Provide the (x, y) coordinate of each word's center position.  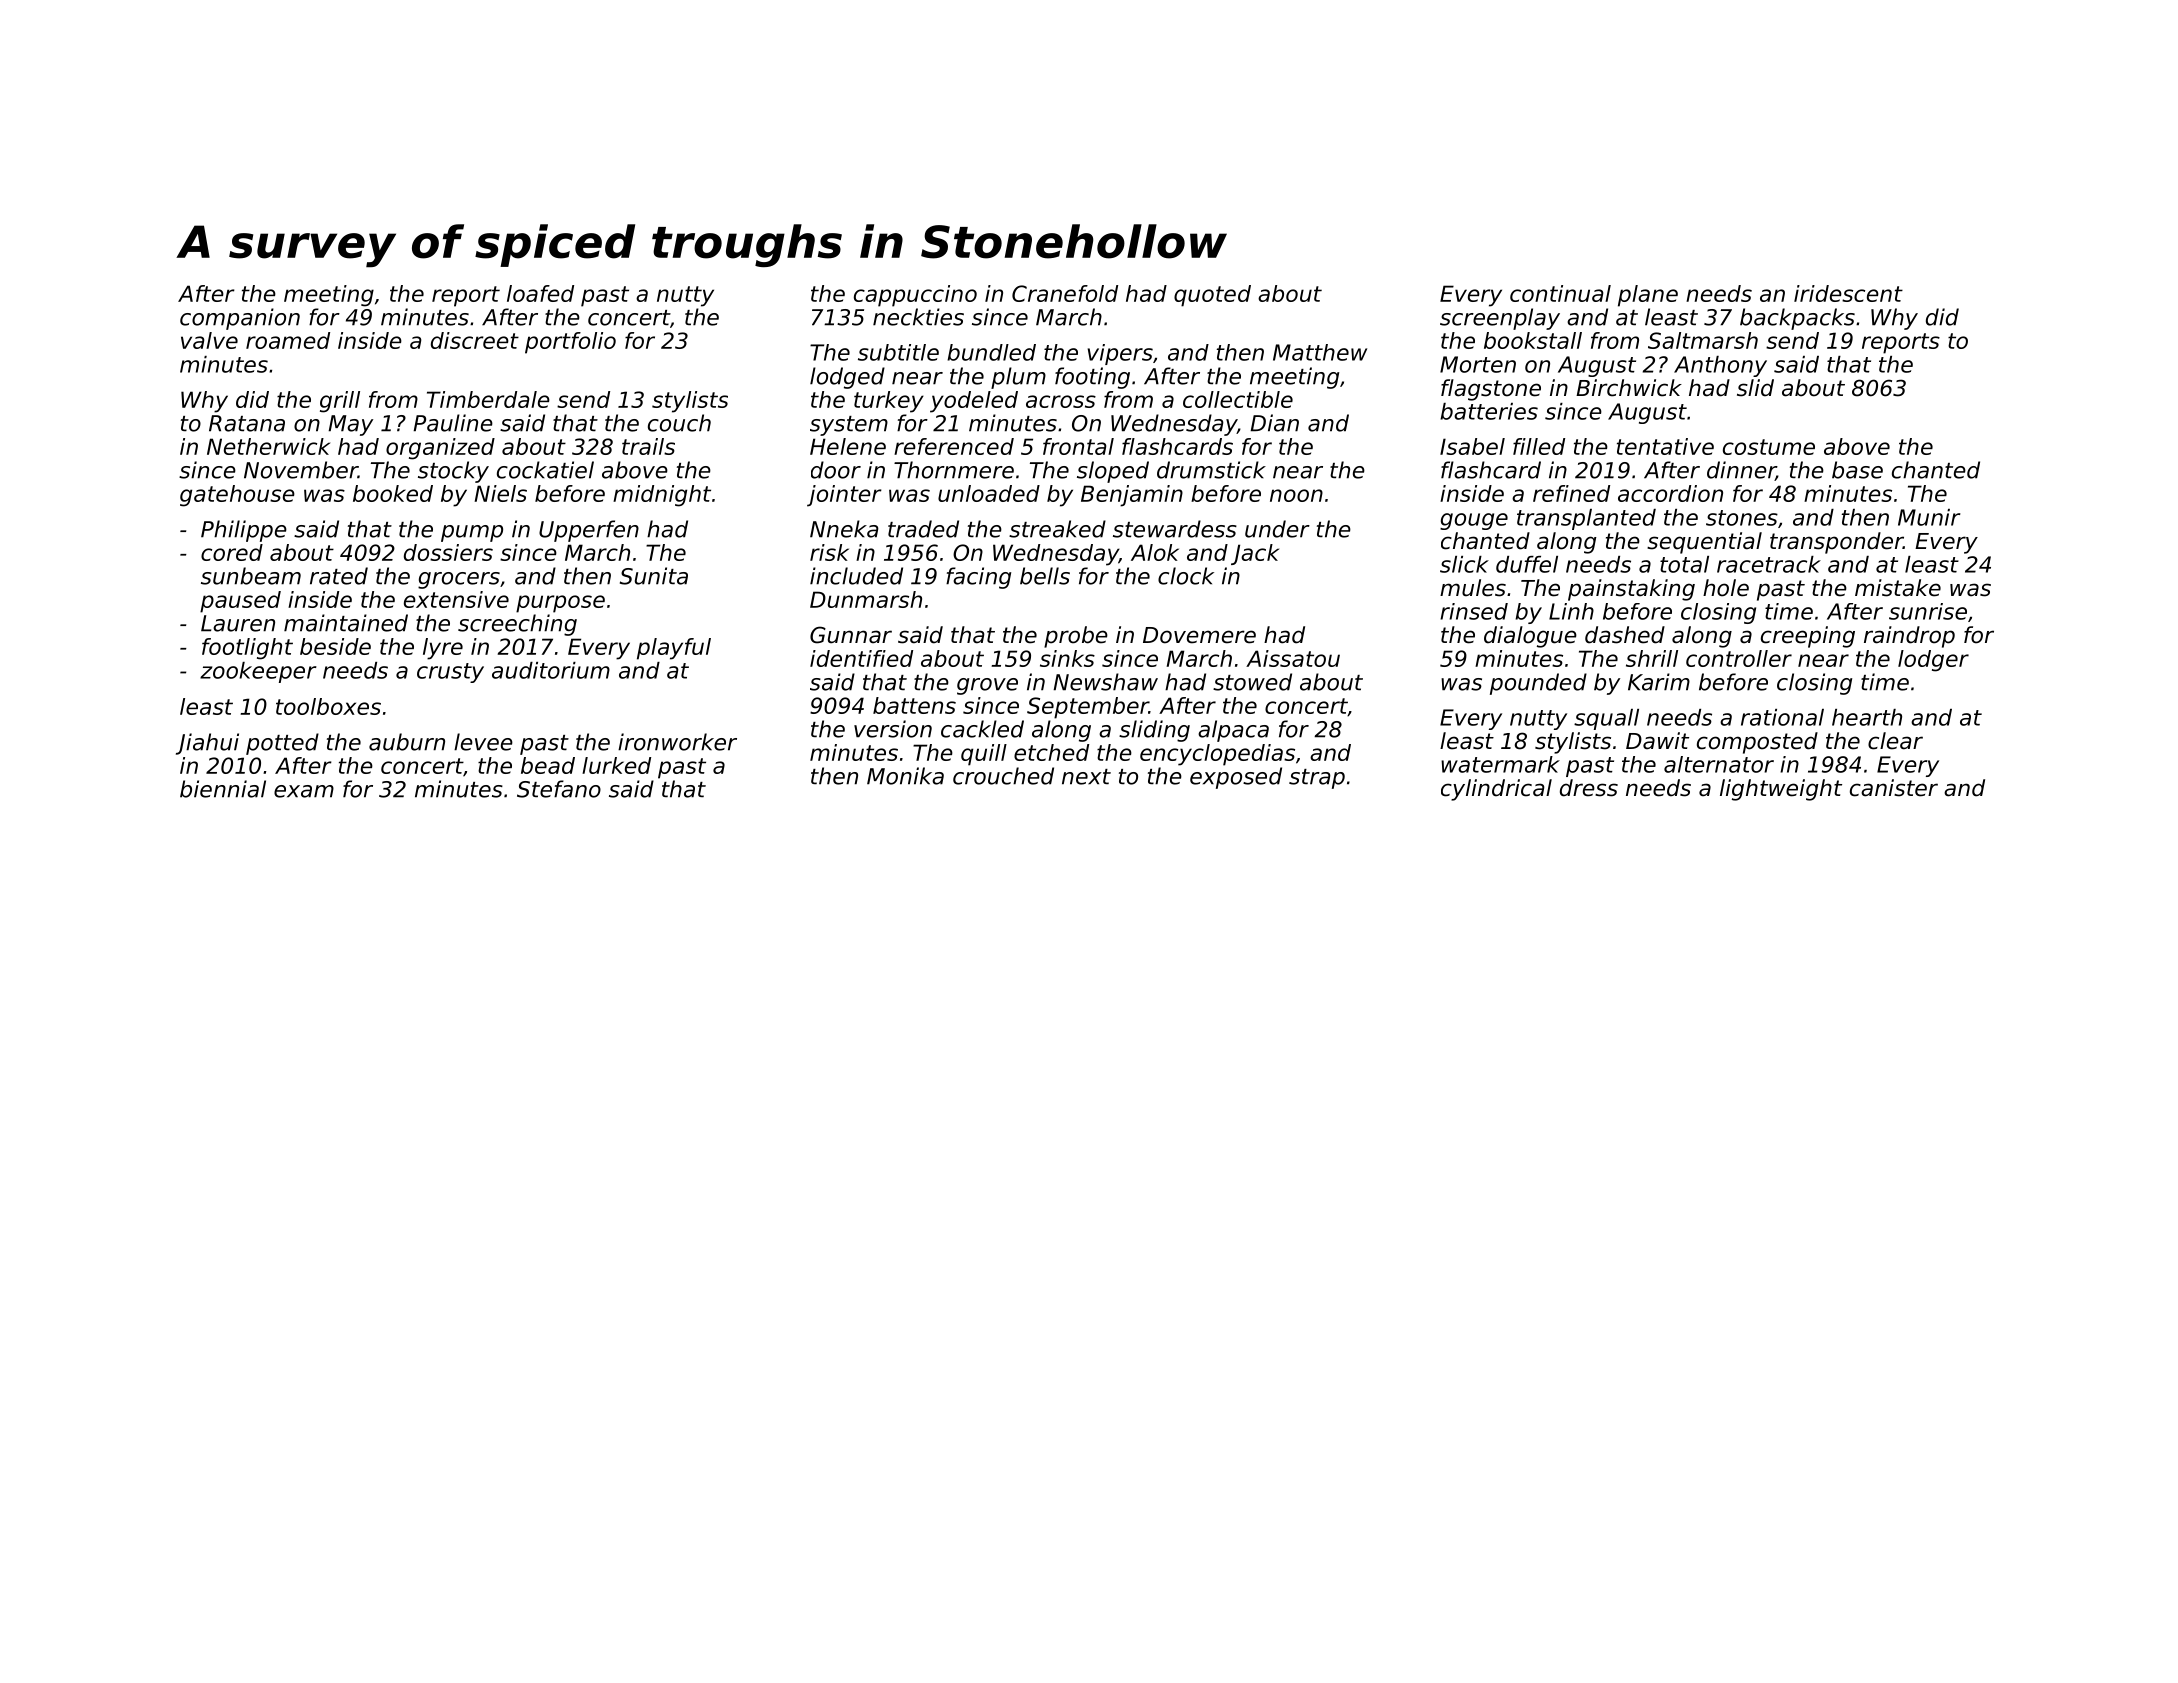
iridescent (1848, 293)
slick (1464, 564)
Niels (500, 493)
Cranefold (1065, 293)
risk (829, 552)
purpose (560, 604)
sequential (1704, 543)
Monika (905, 776)
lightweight (1781, 790)
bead (548, 765)
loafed (540, 293)
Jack (1255, 554)
